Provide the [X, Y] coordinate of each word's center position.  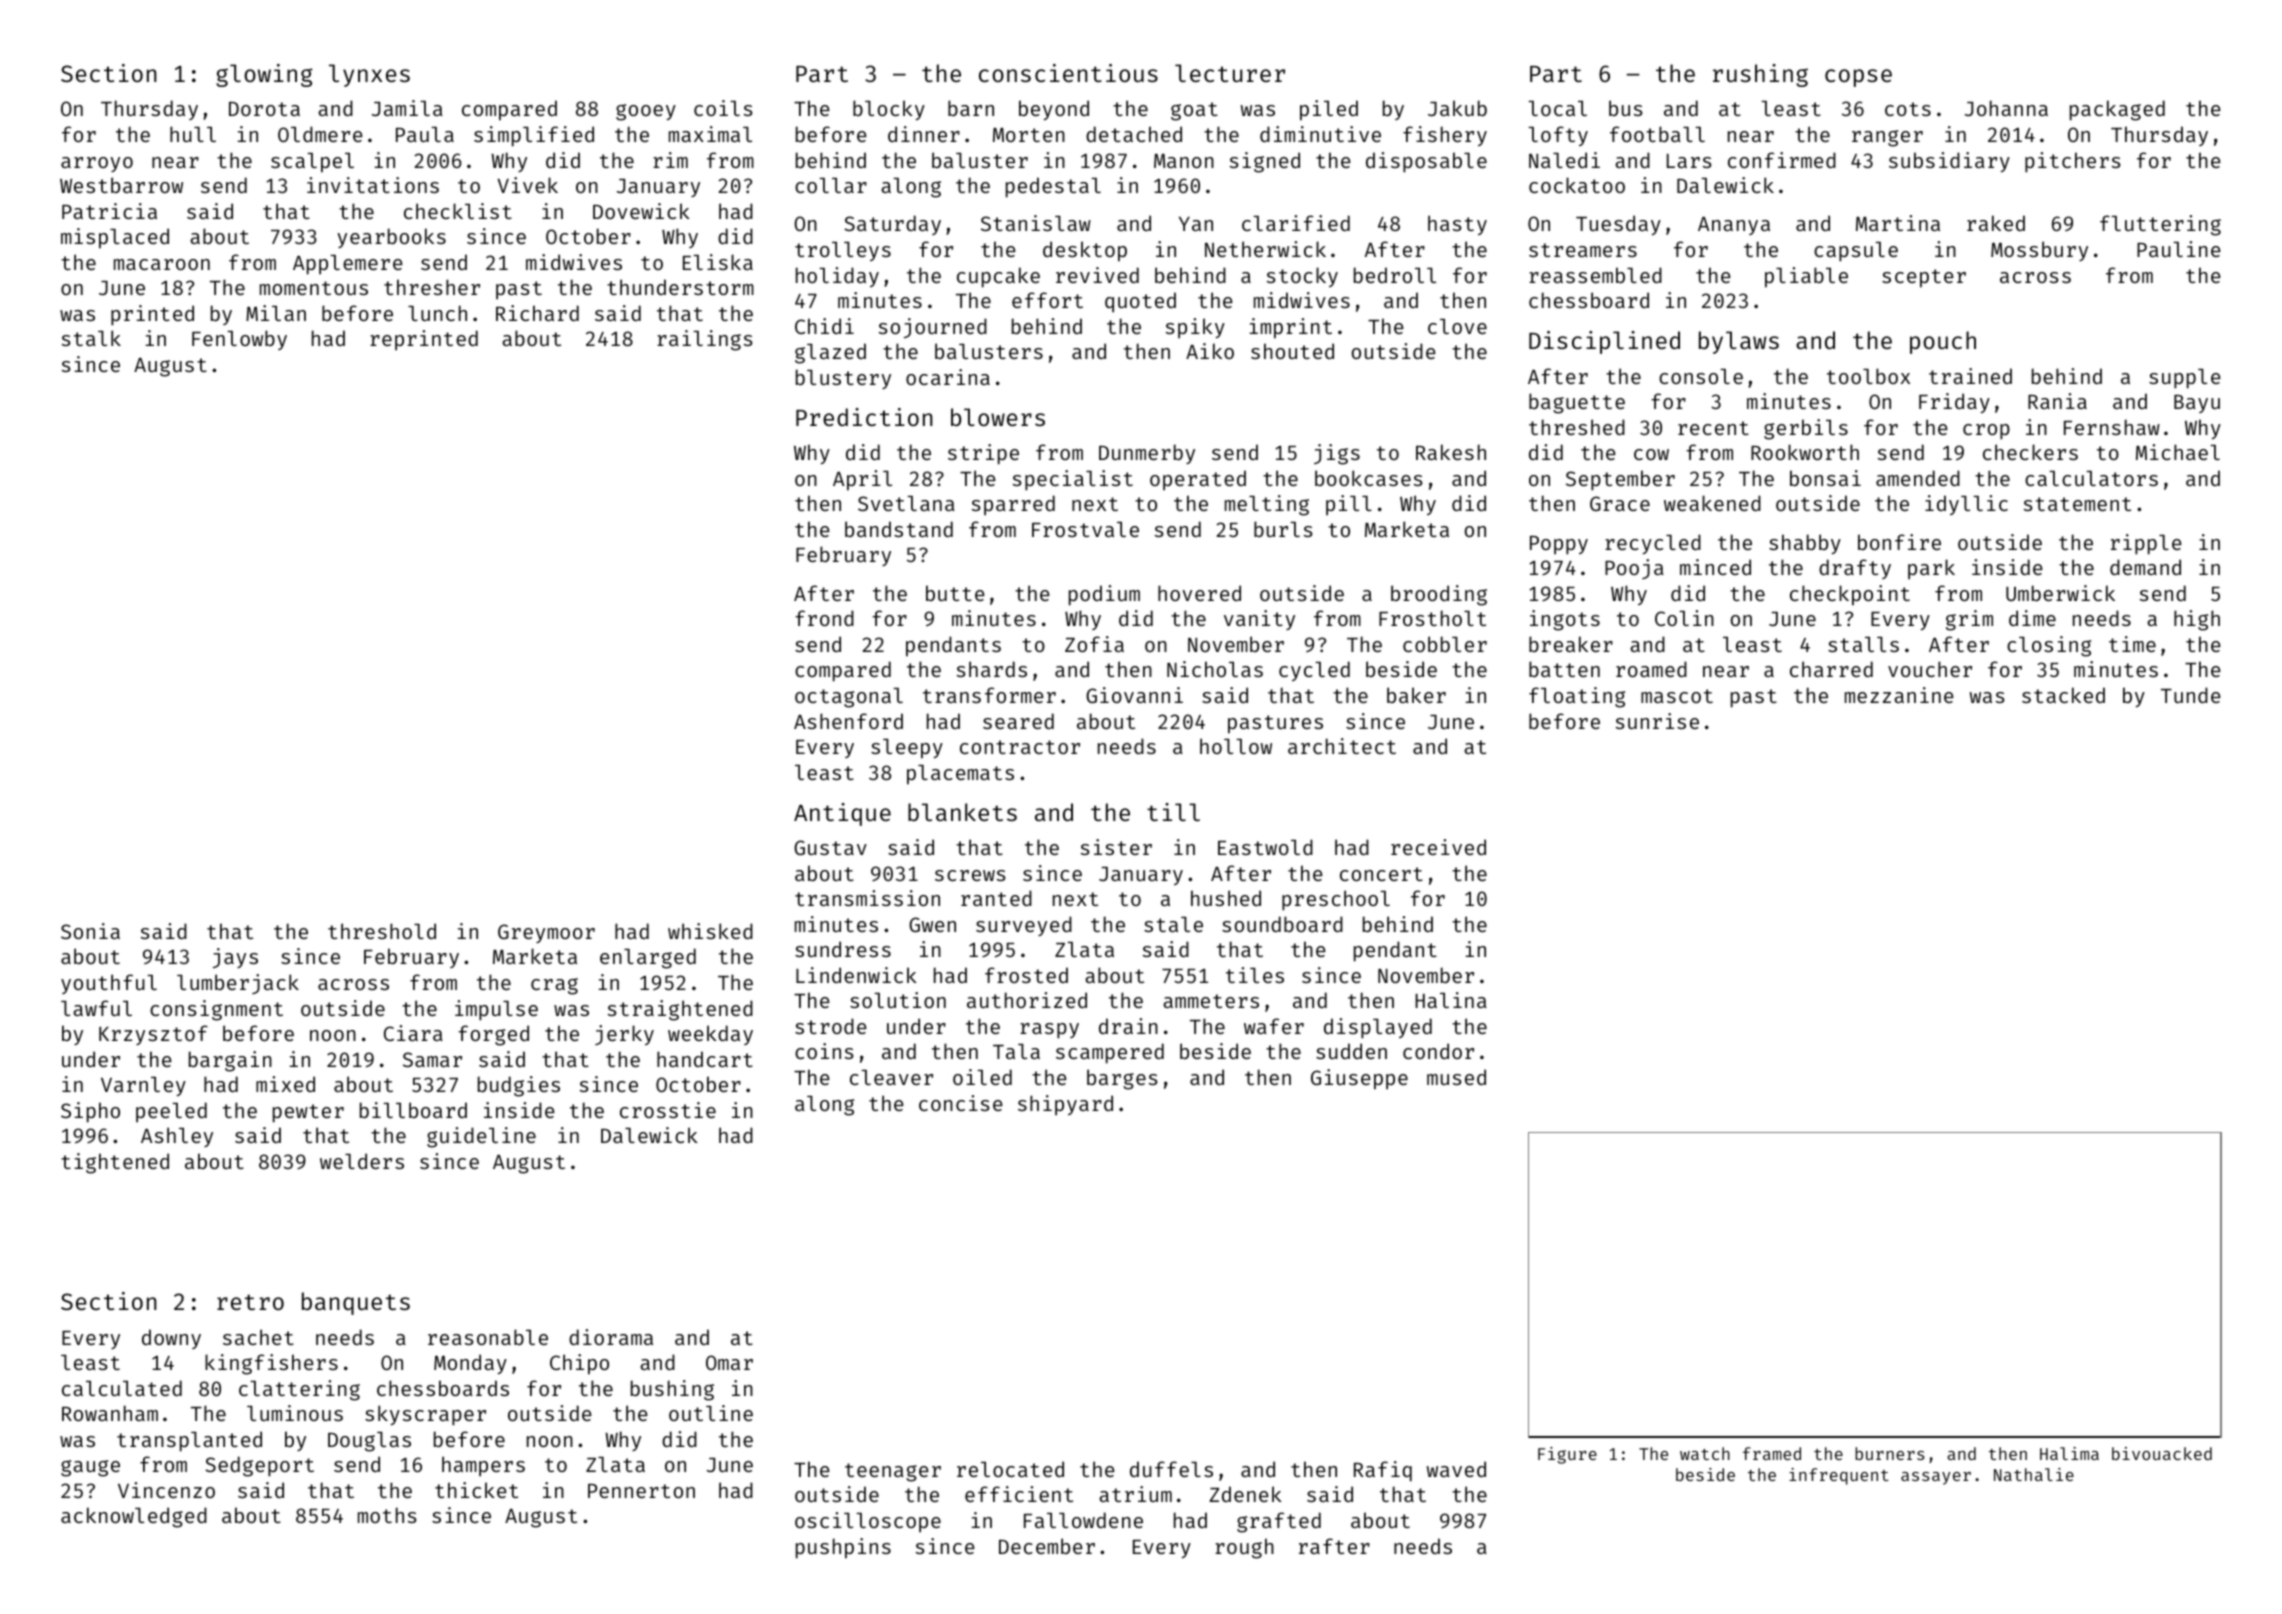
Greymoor [546, 933]
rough [1244, 1548]
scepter [1924, 278]
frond [824, 618]
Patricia [109, 211]
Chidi [824, 326]
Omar [729, 1362]
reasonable [488, 1337]
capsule [1856, 252]
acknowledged [134, 1517]
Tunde [2191, 695]
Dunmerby [1147, 454]
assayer [1936, 1478]
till [1173, 812]
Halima [2069, 1453]
